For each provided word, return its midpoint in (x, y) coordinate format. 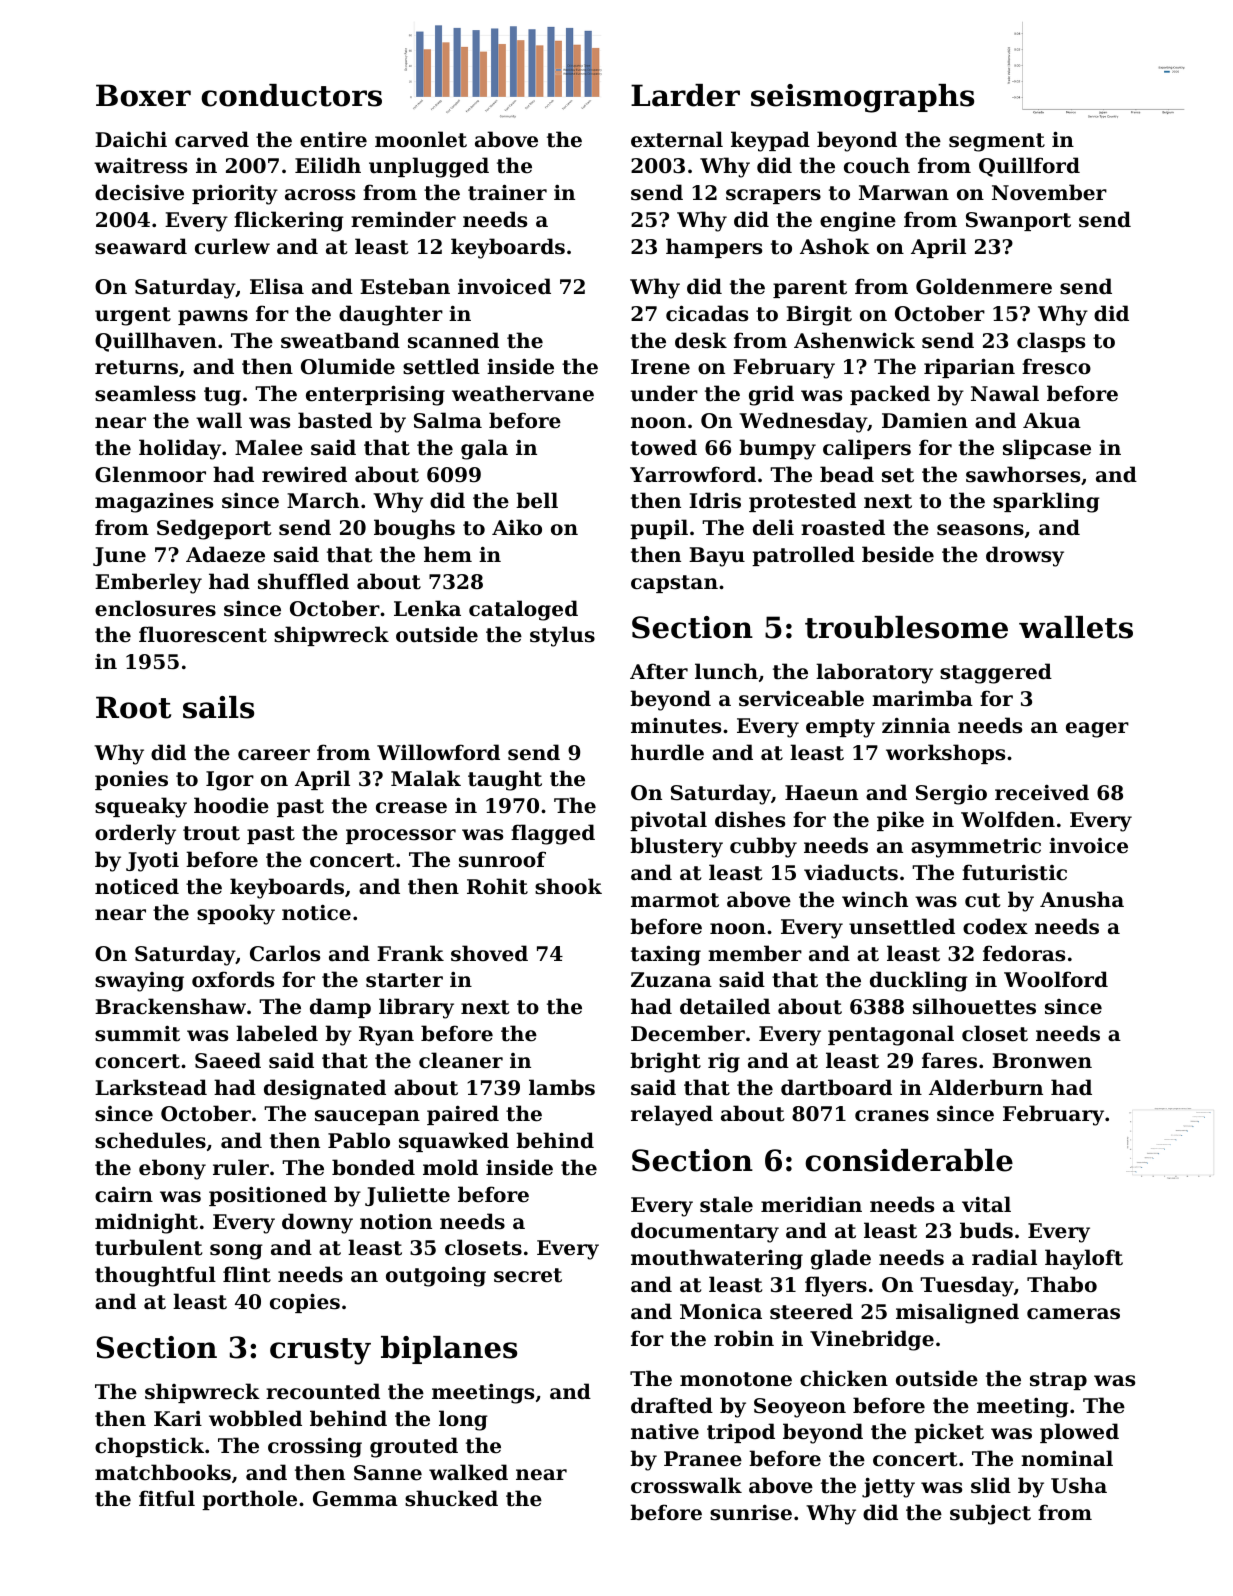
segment (997, 142)
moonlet (421, 139)
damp (340, 1008)
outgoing (436, 1276)
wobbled (255, 1418)
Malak (426, 778)
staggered (996, 673)
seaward (141, 246)
